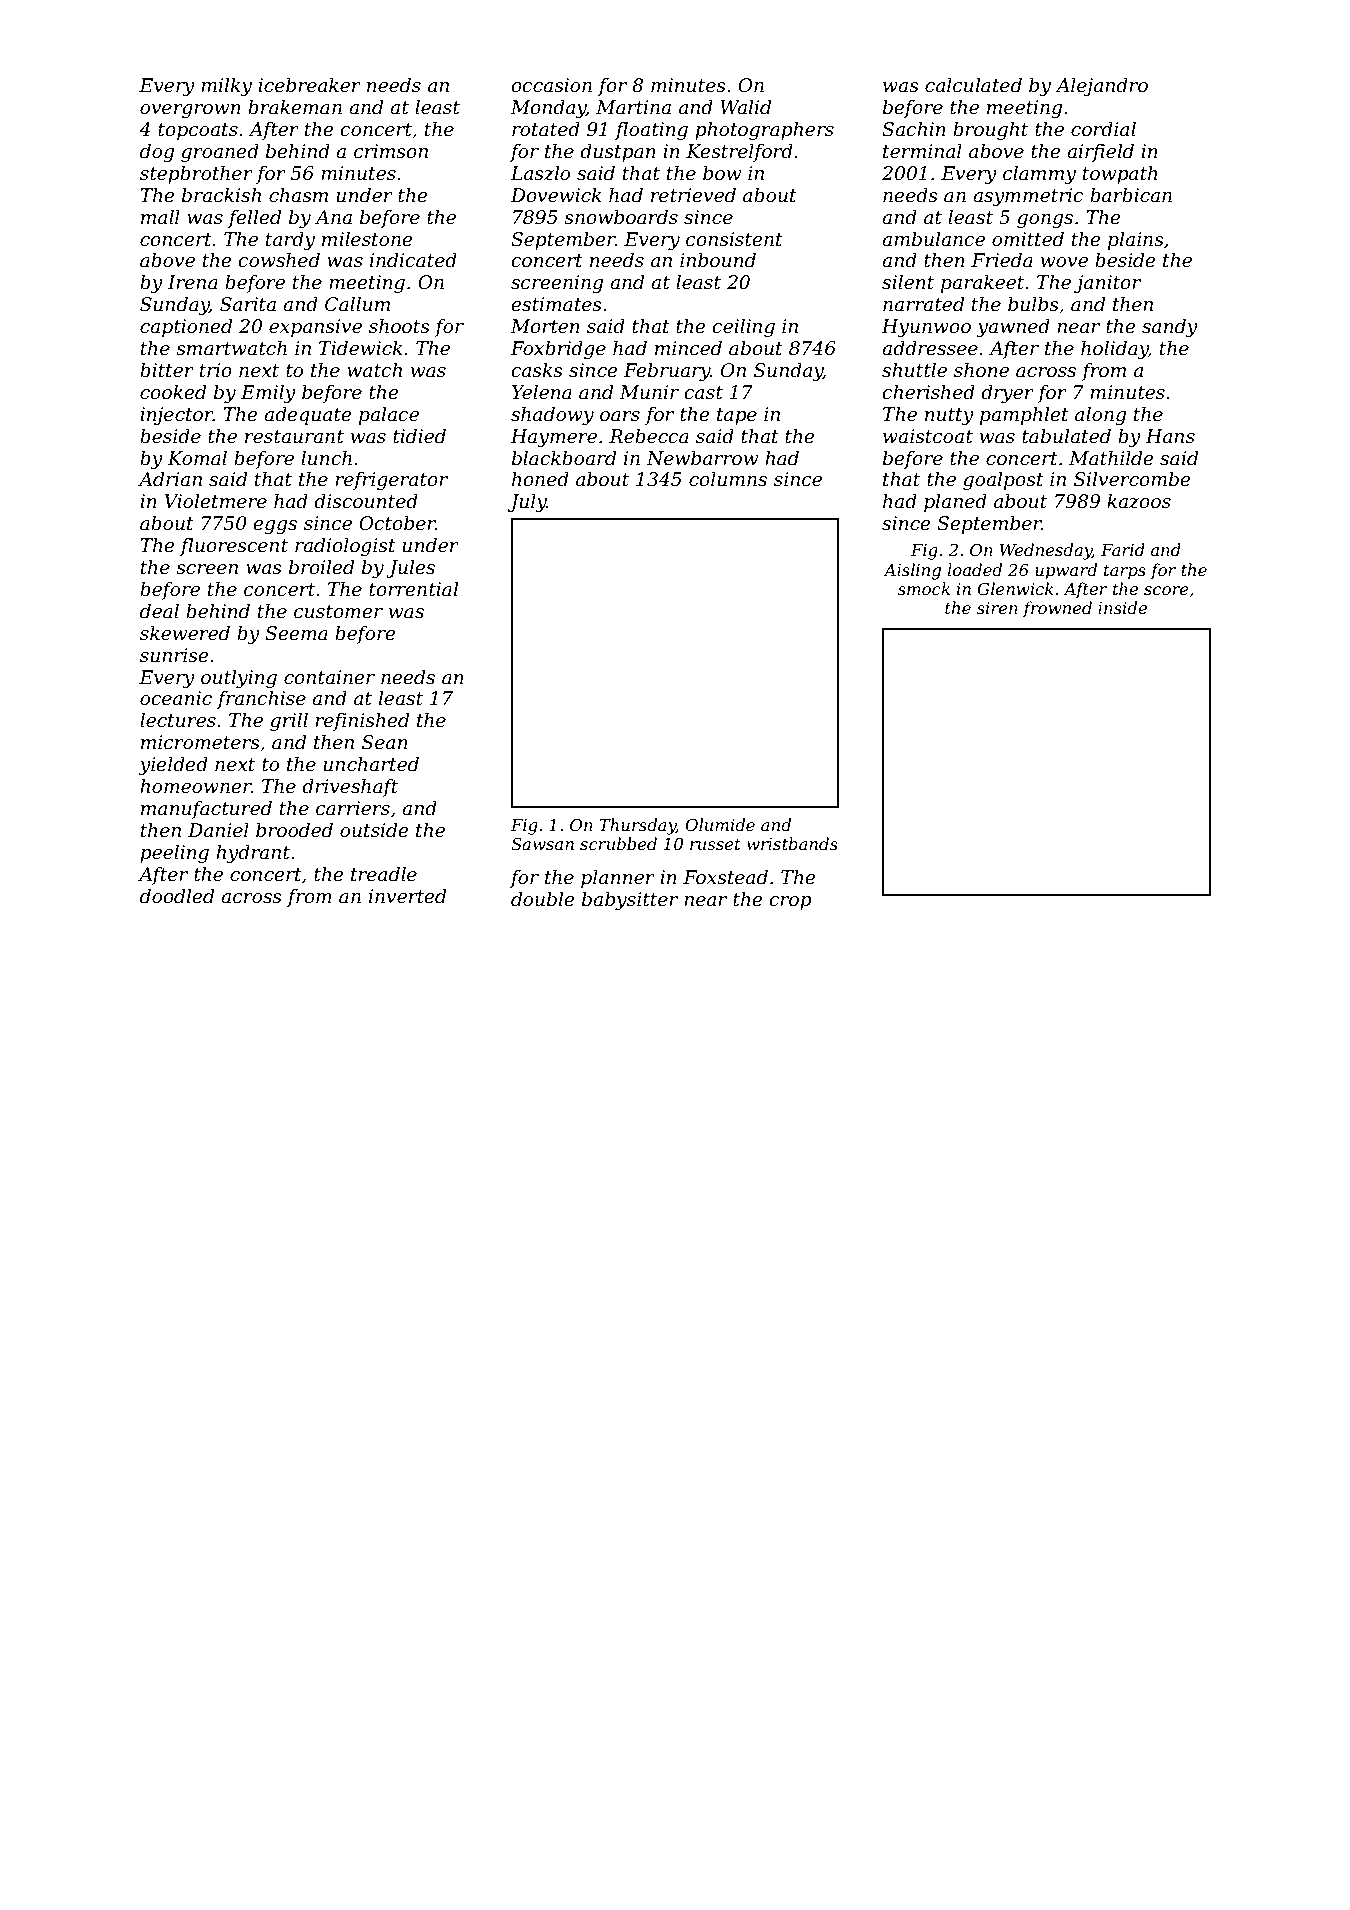 The width and height of the document is (1350, 1910). What do you see at coordinates (174, 655) in the document?
I see `sunrise` at bounding box center [174, 655].
